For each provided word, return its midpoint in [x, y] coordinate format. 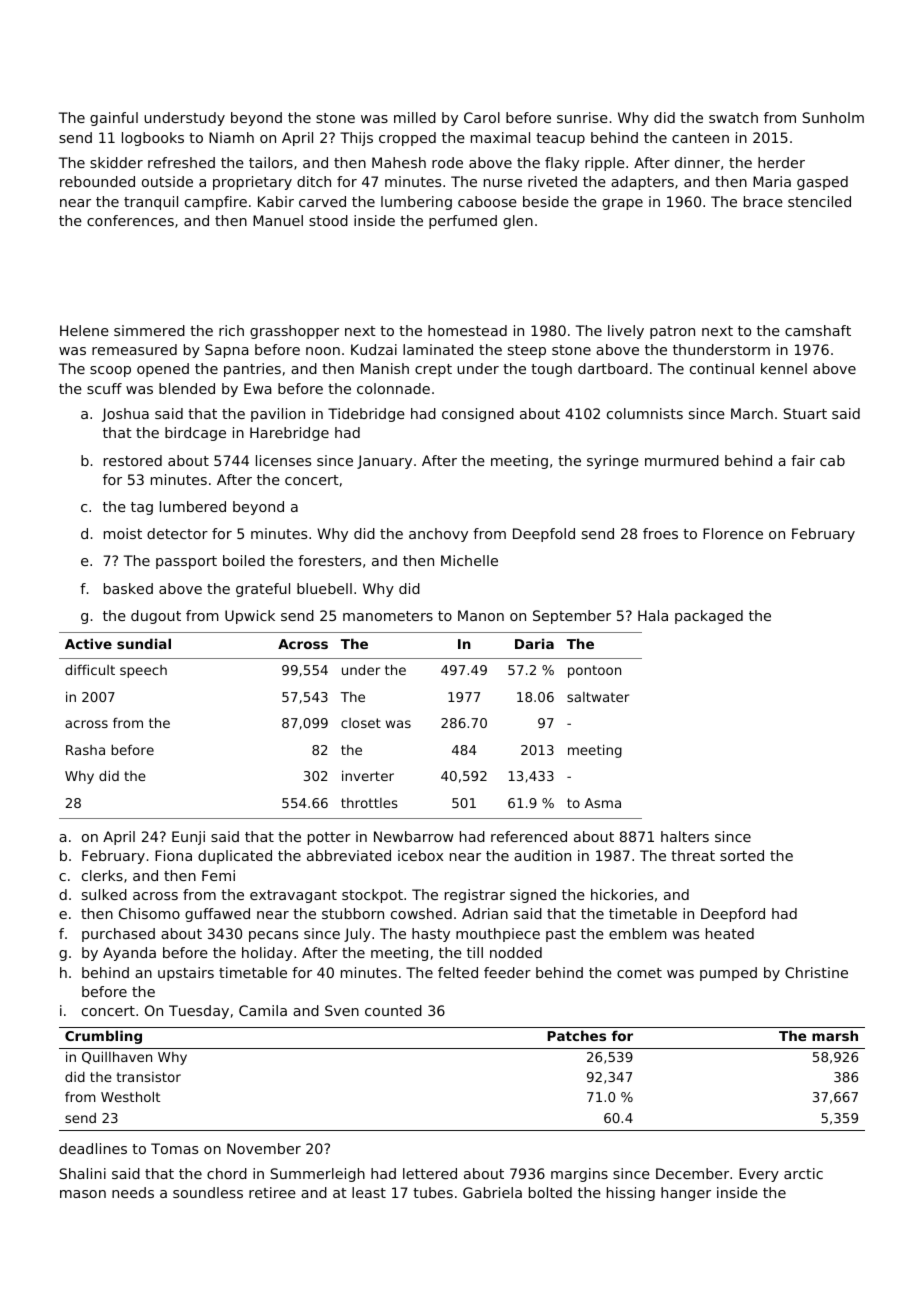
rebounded [97, 181]
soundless [208, 1192]
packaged [709, 617]
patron [672, 332]
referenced [529, 836]
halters [685, 836]
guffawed [217, 915]
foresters [329, 560]
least [369, 1192]
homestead [467, 330]
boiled [244, 560]
